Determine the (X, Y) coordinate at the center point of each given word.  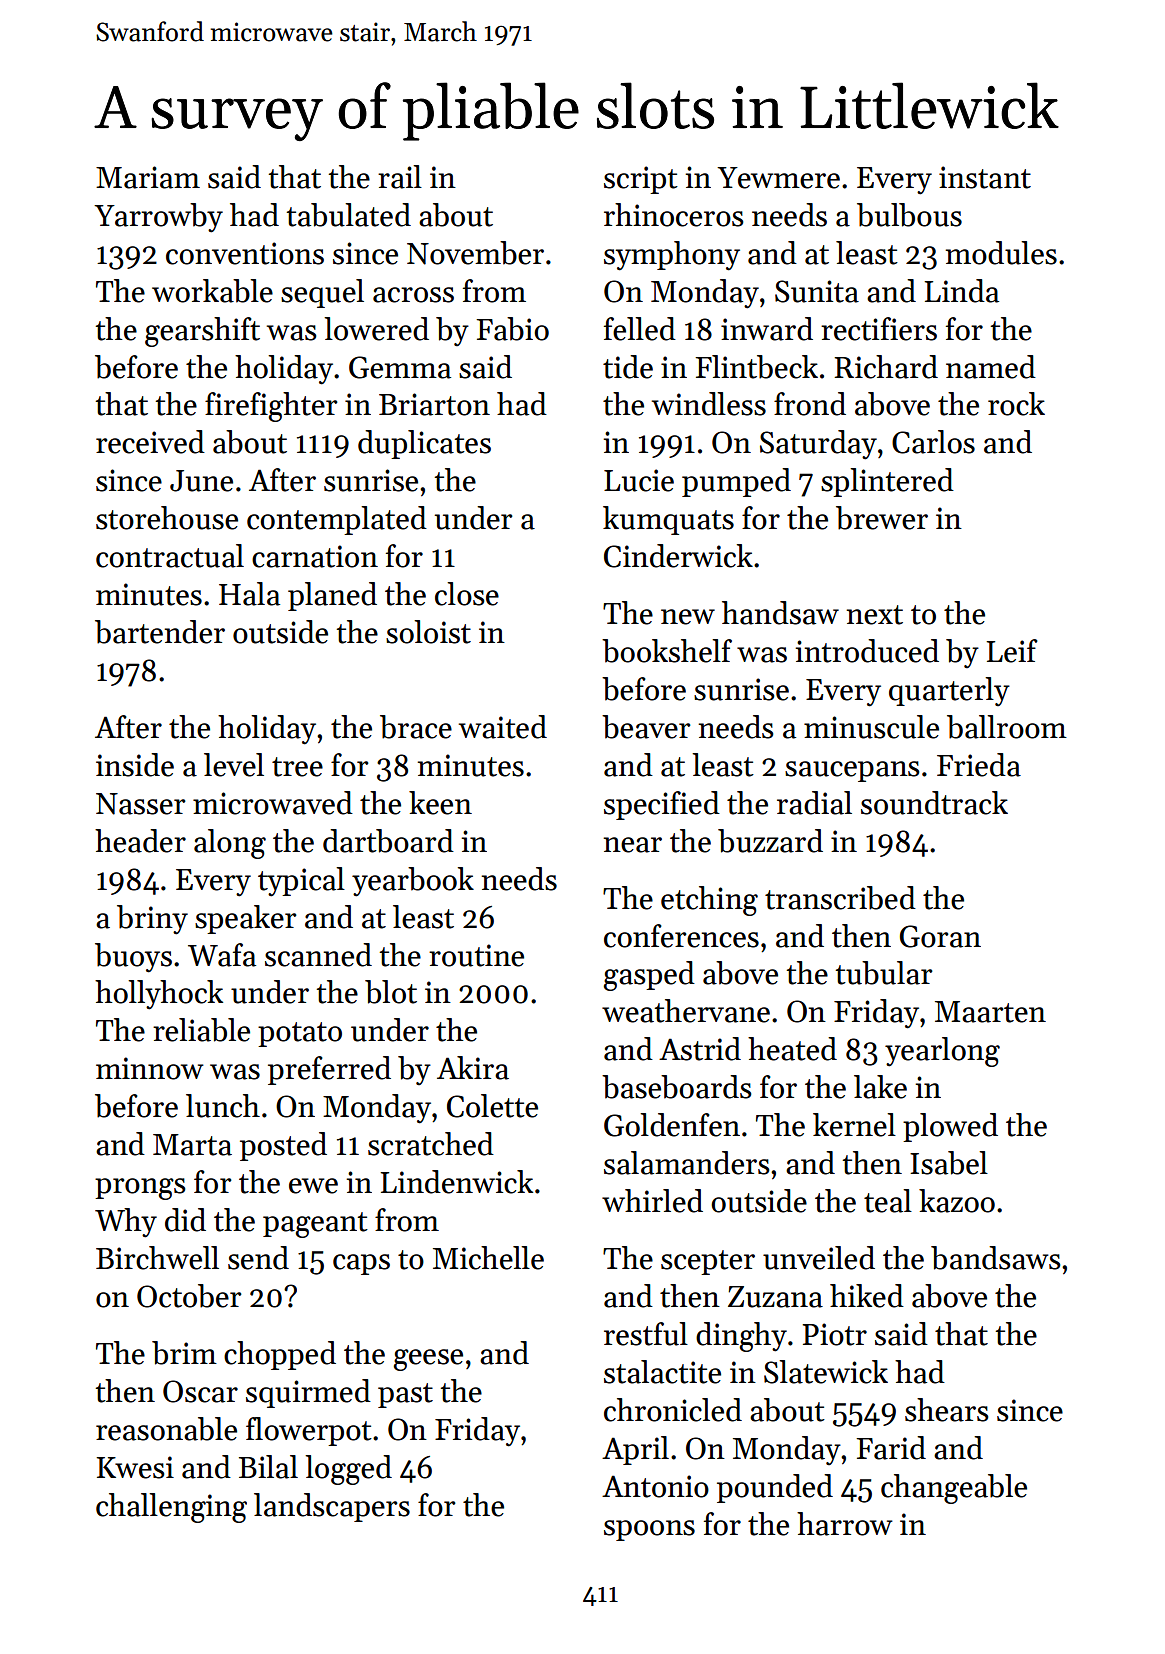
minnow (150, 1068)
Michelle (488, 1258)
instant (985, 177)
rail (400, 177)
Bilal (268, 1467)
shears (946, 1410)
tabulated (349, 215)
